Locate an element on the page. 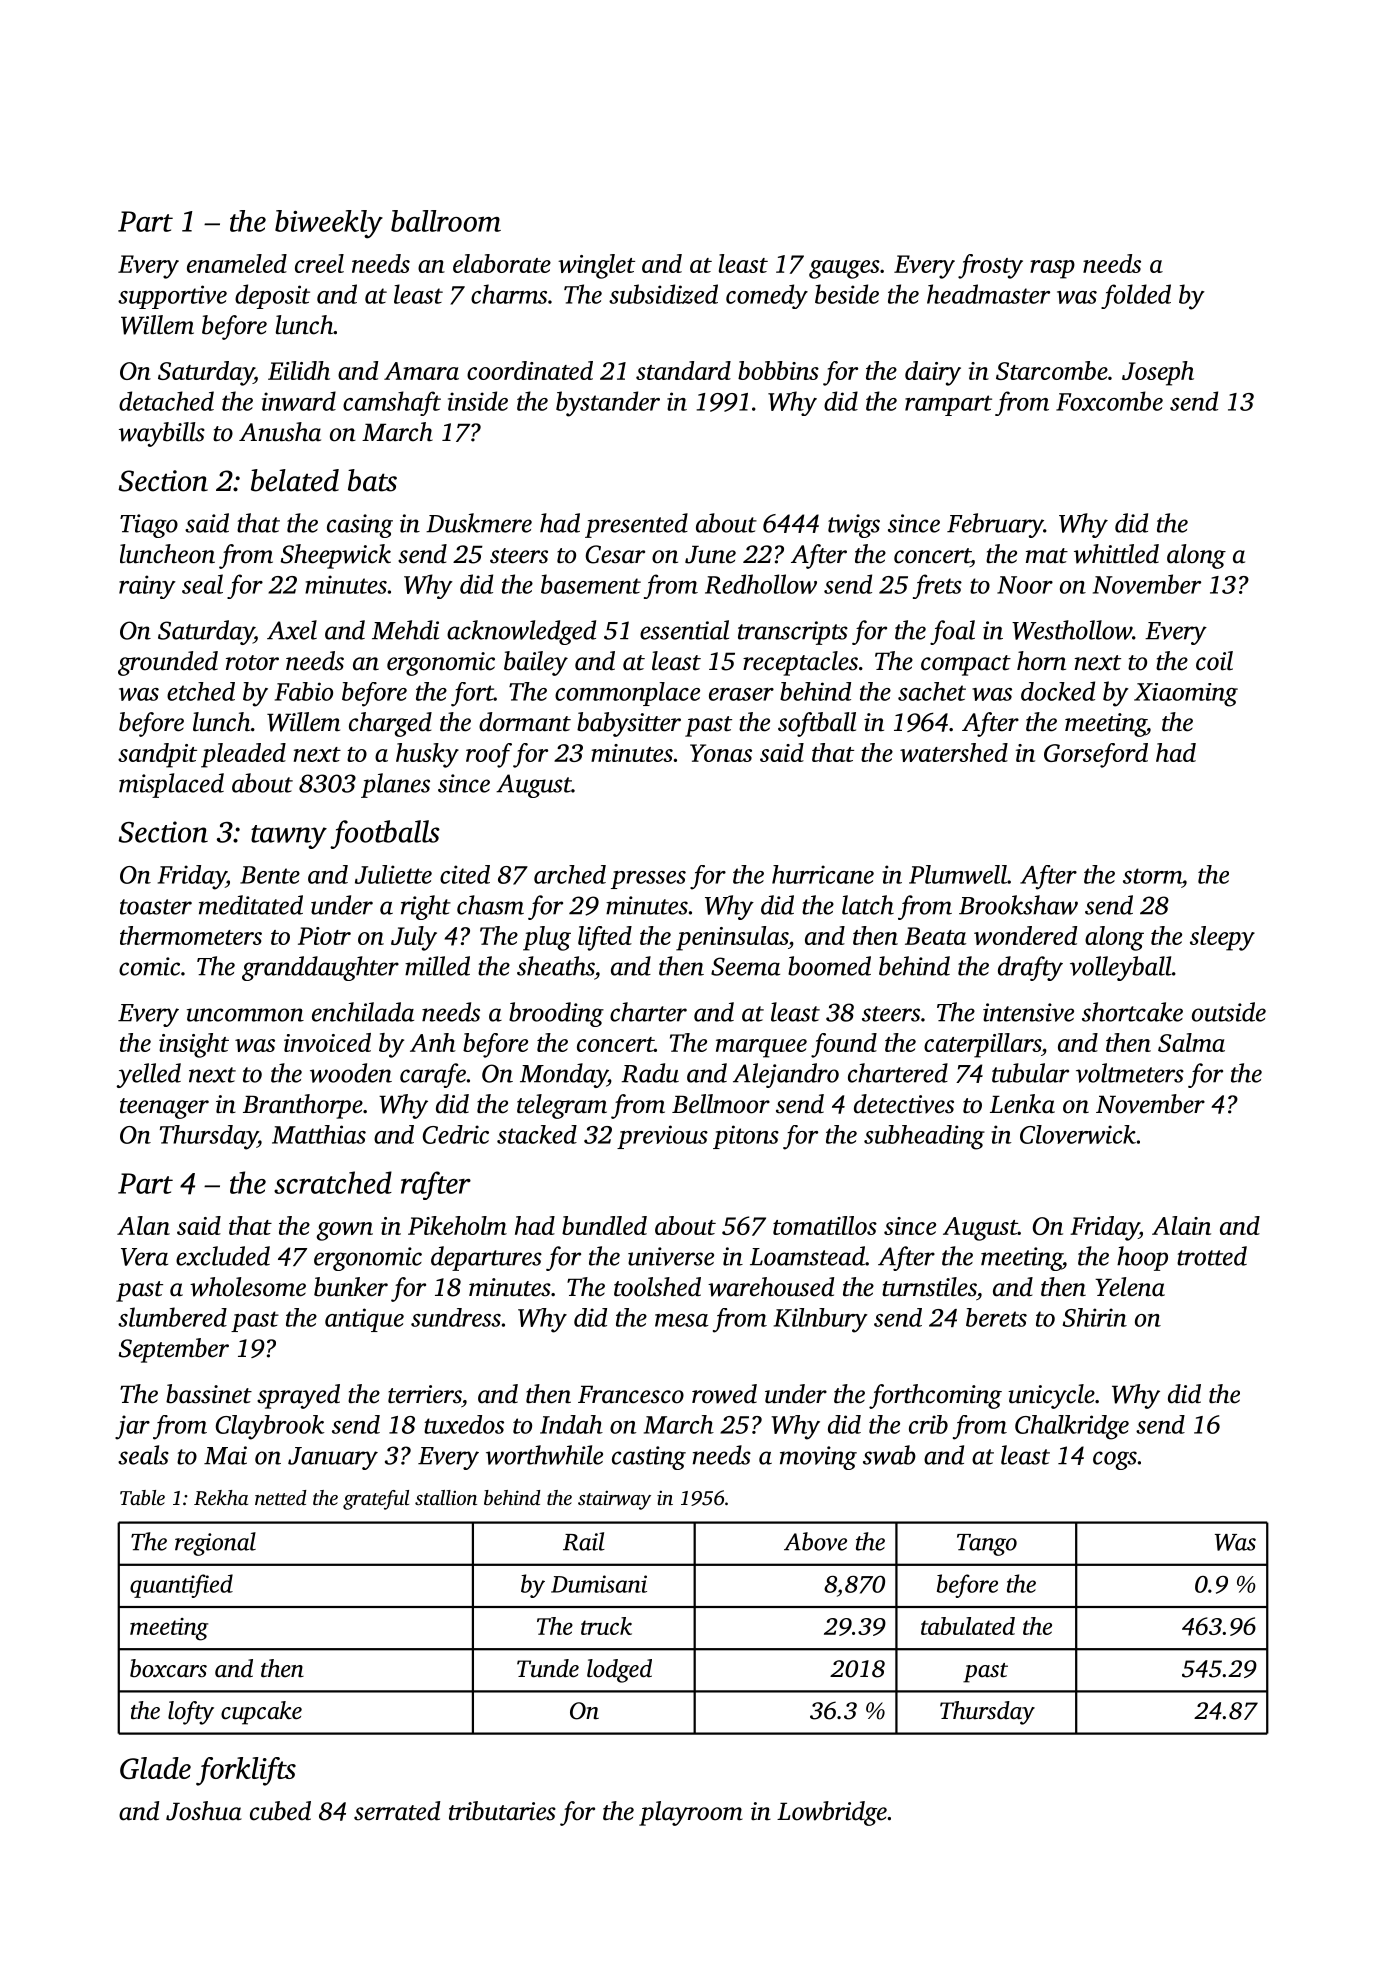  previous is located at coordinates (662, 1137).
